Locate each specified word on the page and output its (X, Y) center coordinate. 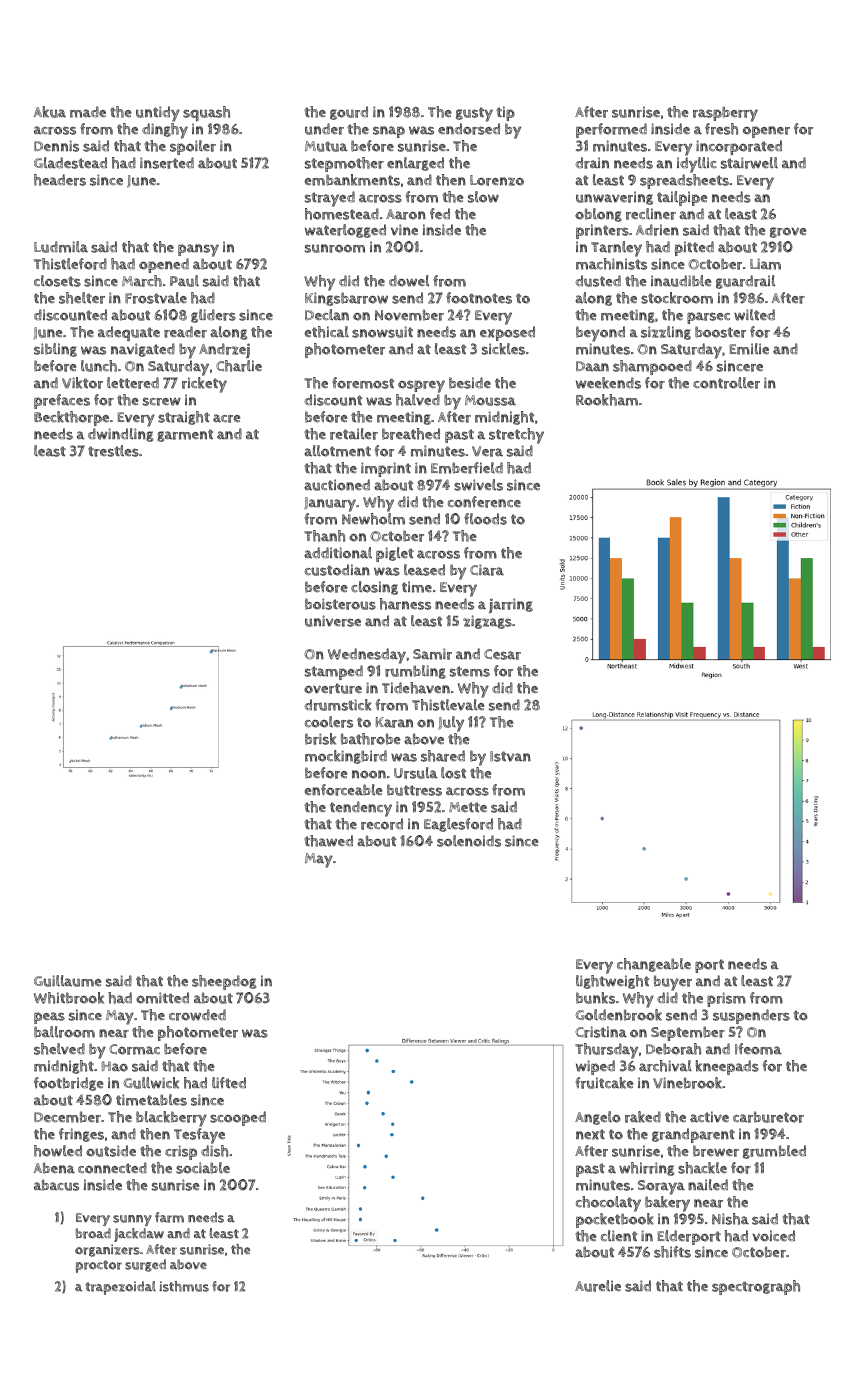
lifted (229, 1083)
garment (185, 435)
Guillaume (68, 981)
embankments (352, 180)
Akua (50, 112)
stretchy (516, 436)
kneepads (727, 1067)
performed (611, 130)
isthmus (184, 1286)
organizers (107, 1250)
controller (726, 383)
